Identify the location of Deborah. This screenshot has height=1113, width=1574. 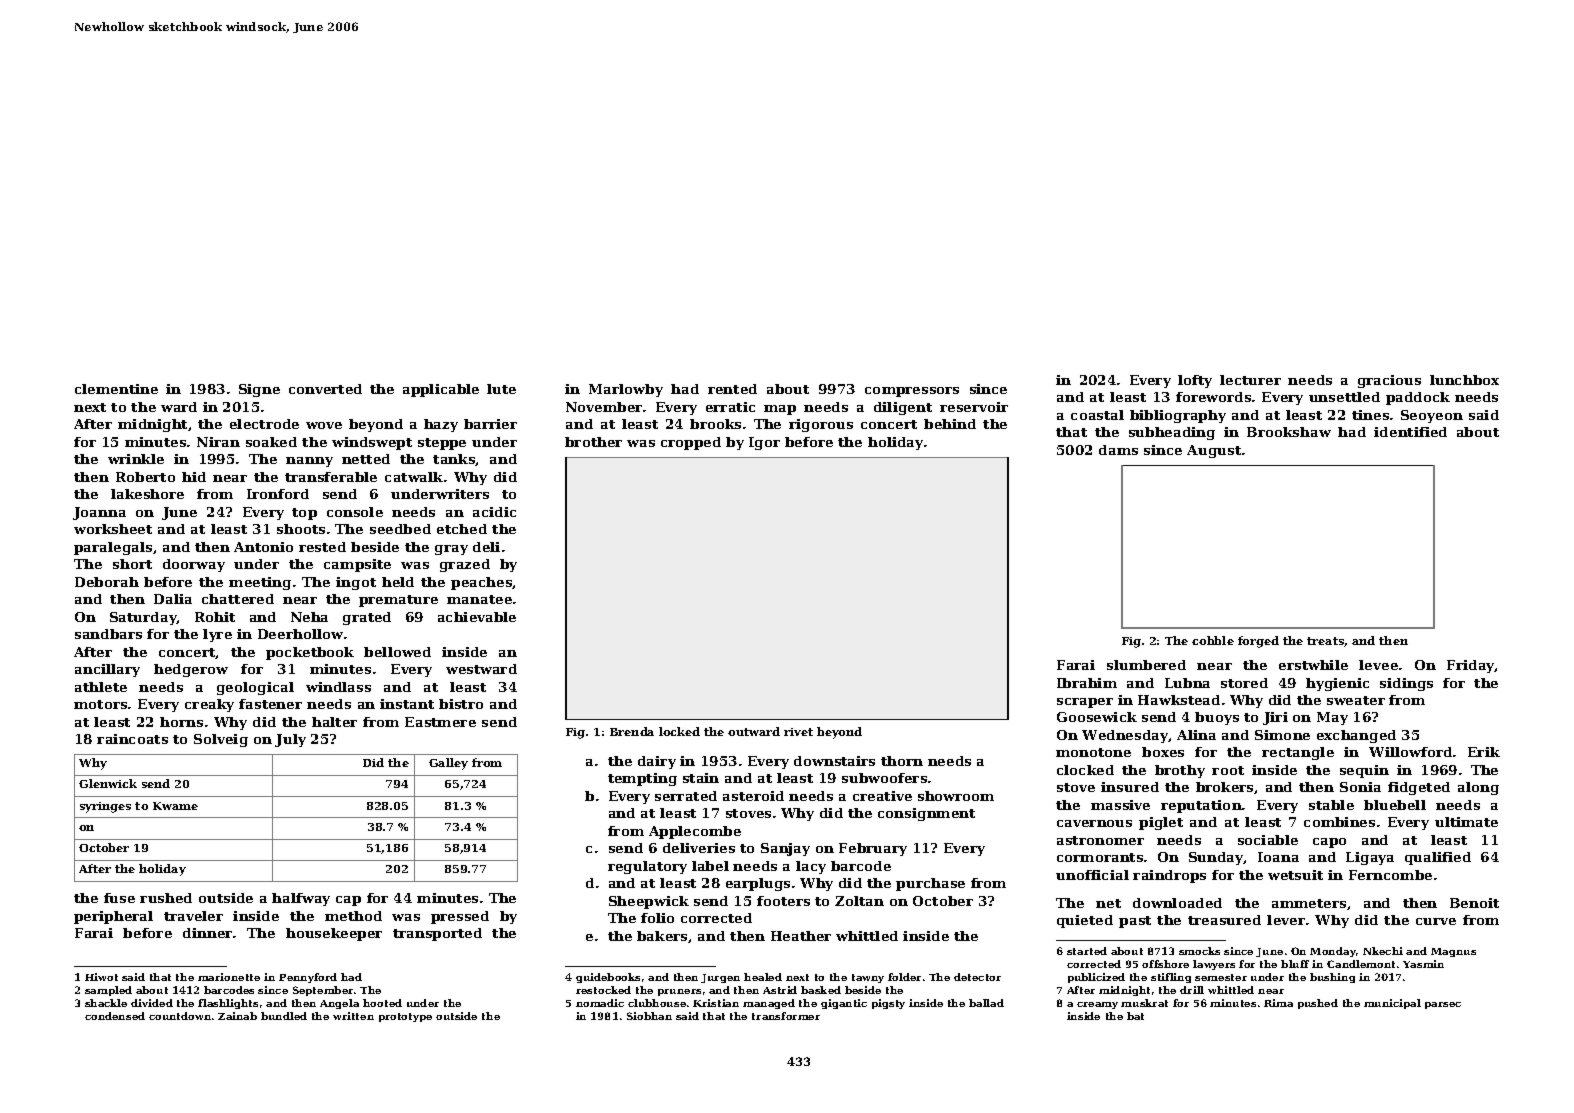
(107, 582).
